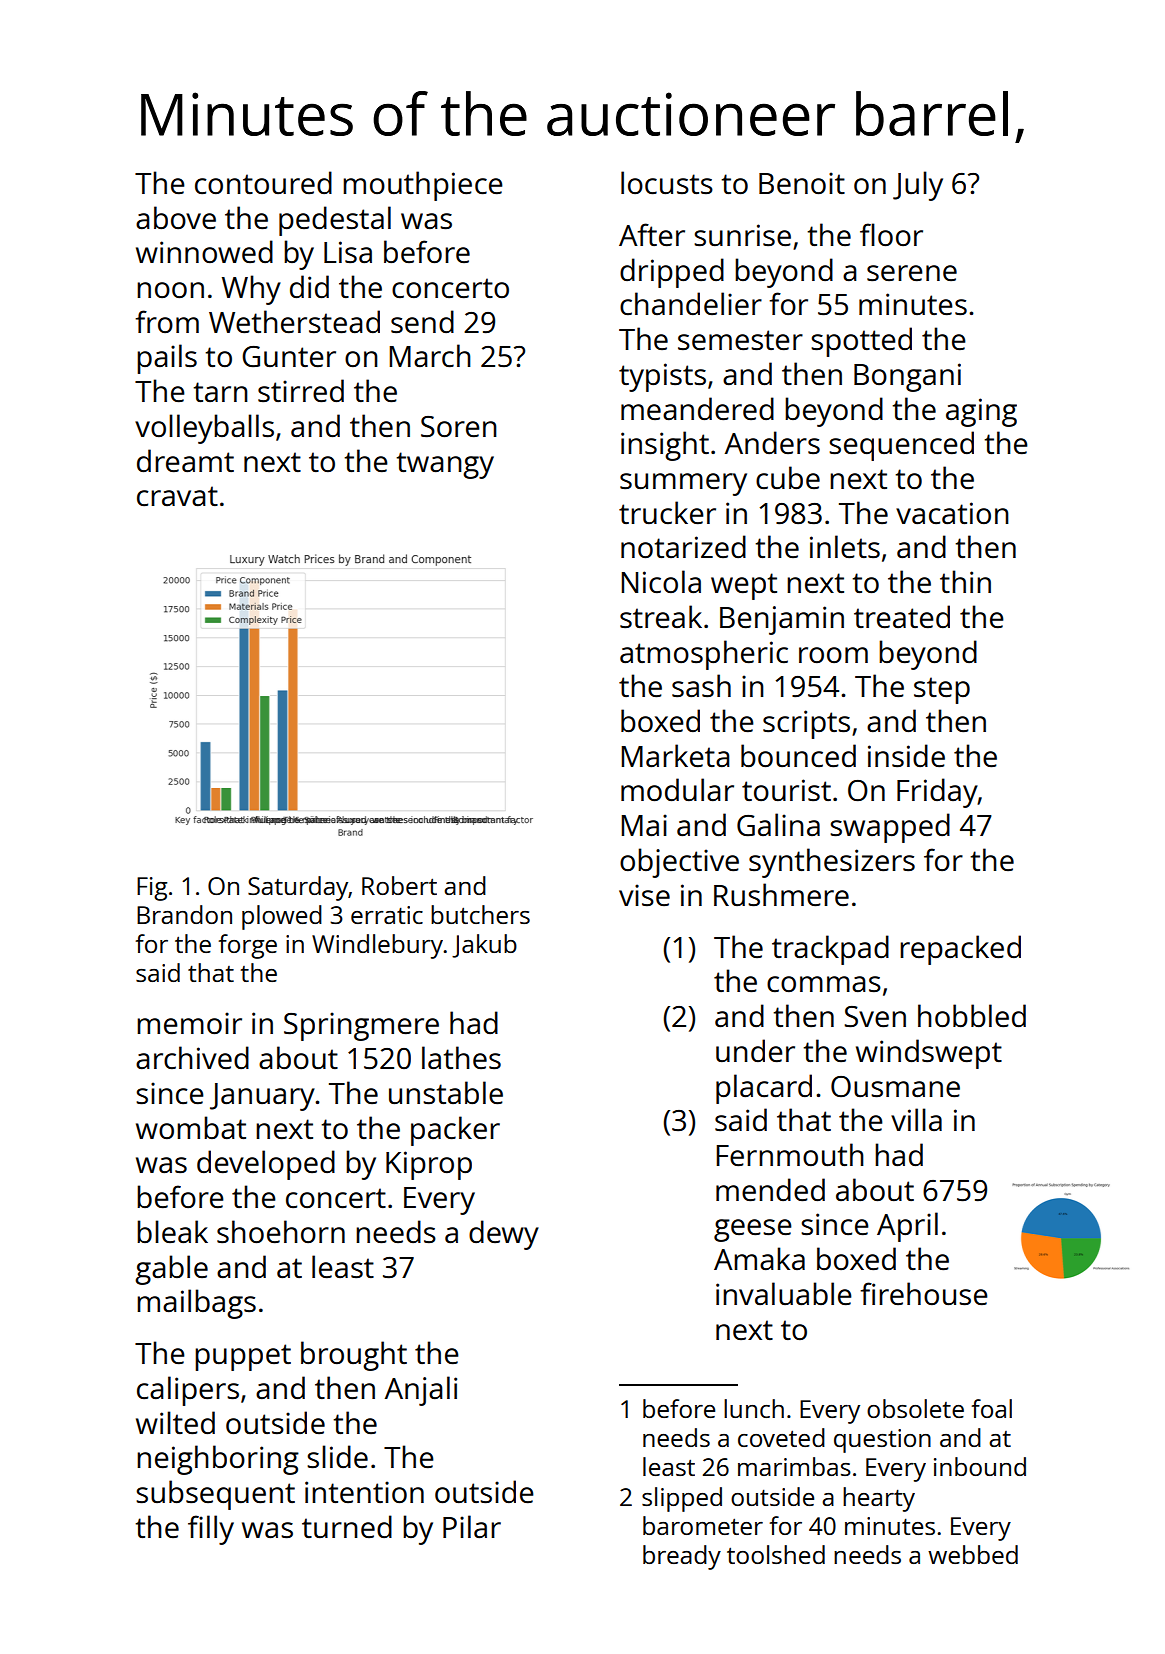  Describe the element at coordinates (676, 756) in the document. I see `Marketa` at that location.
